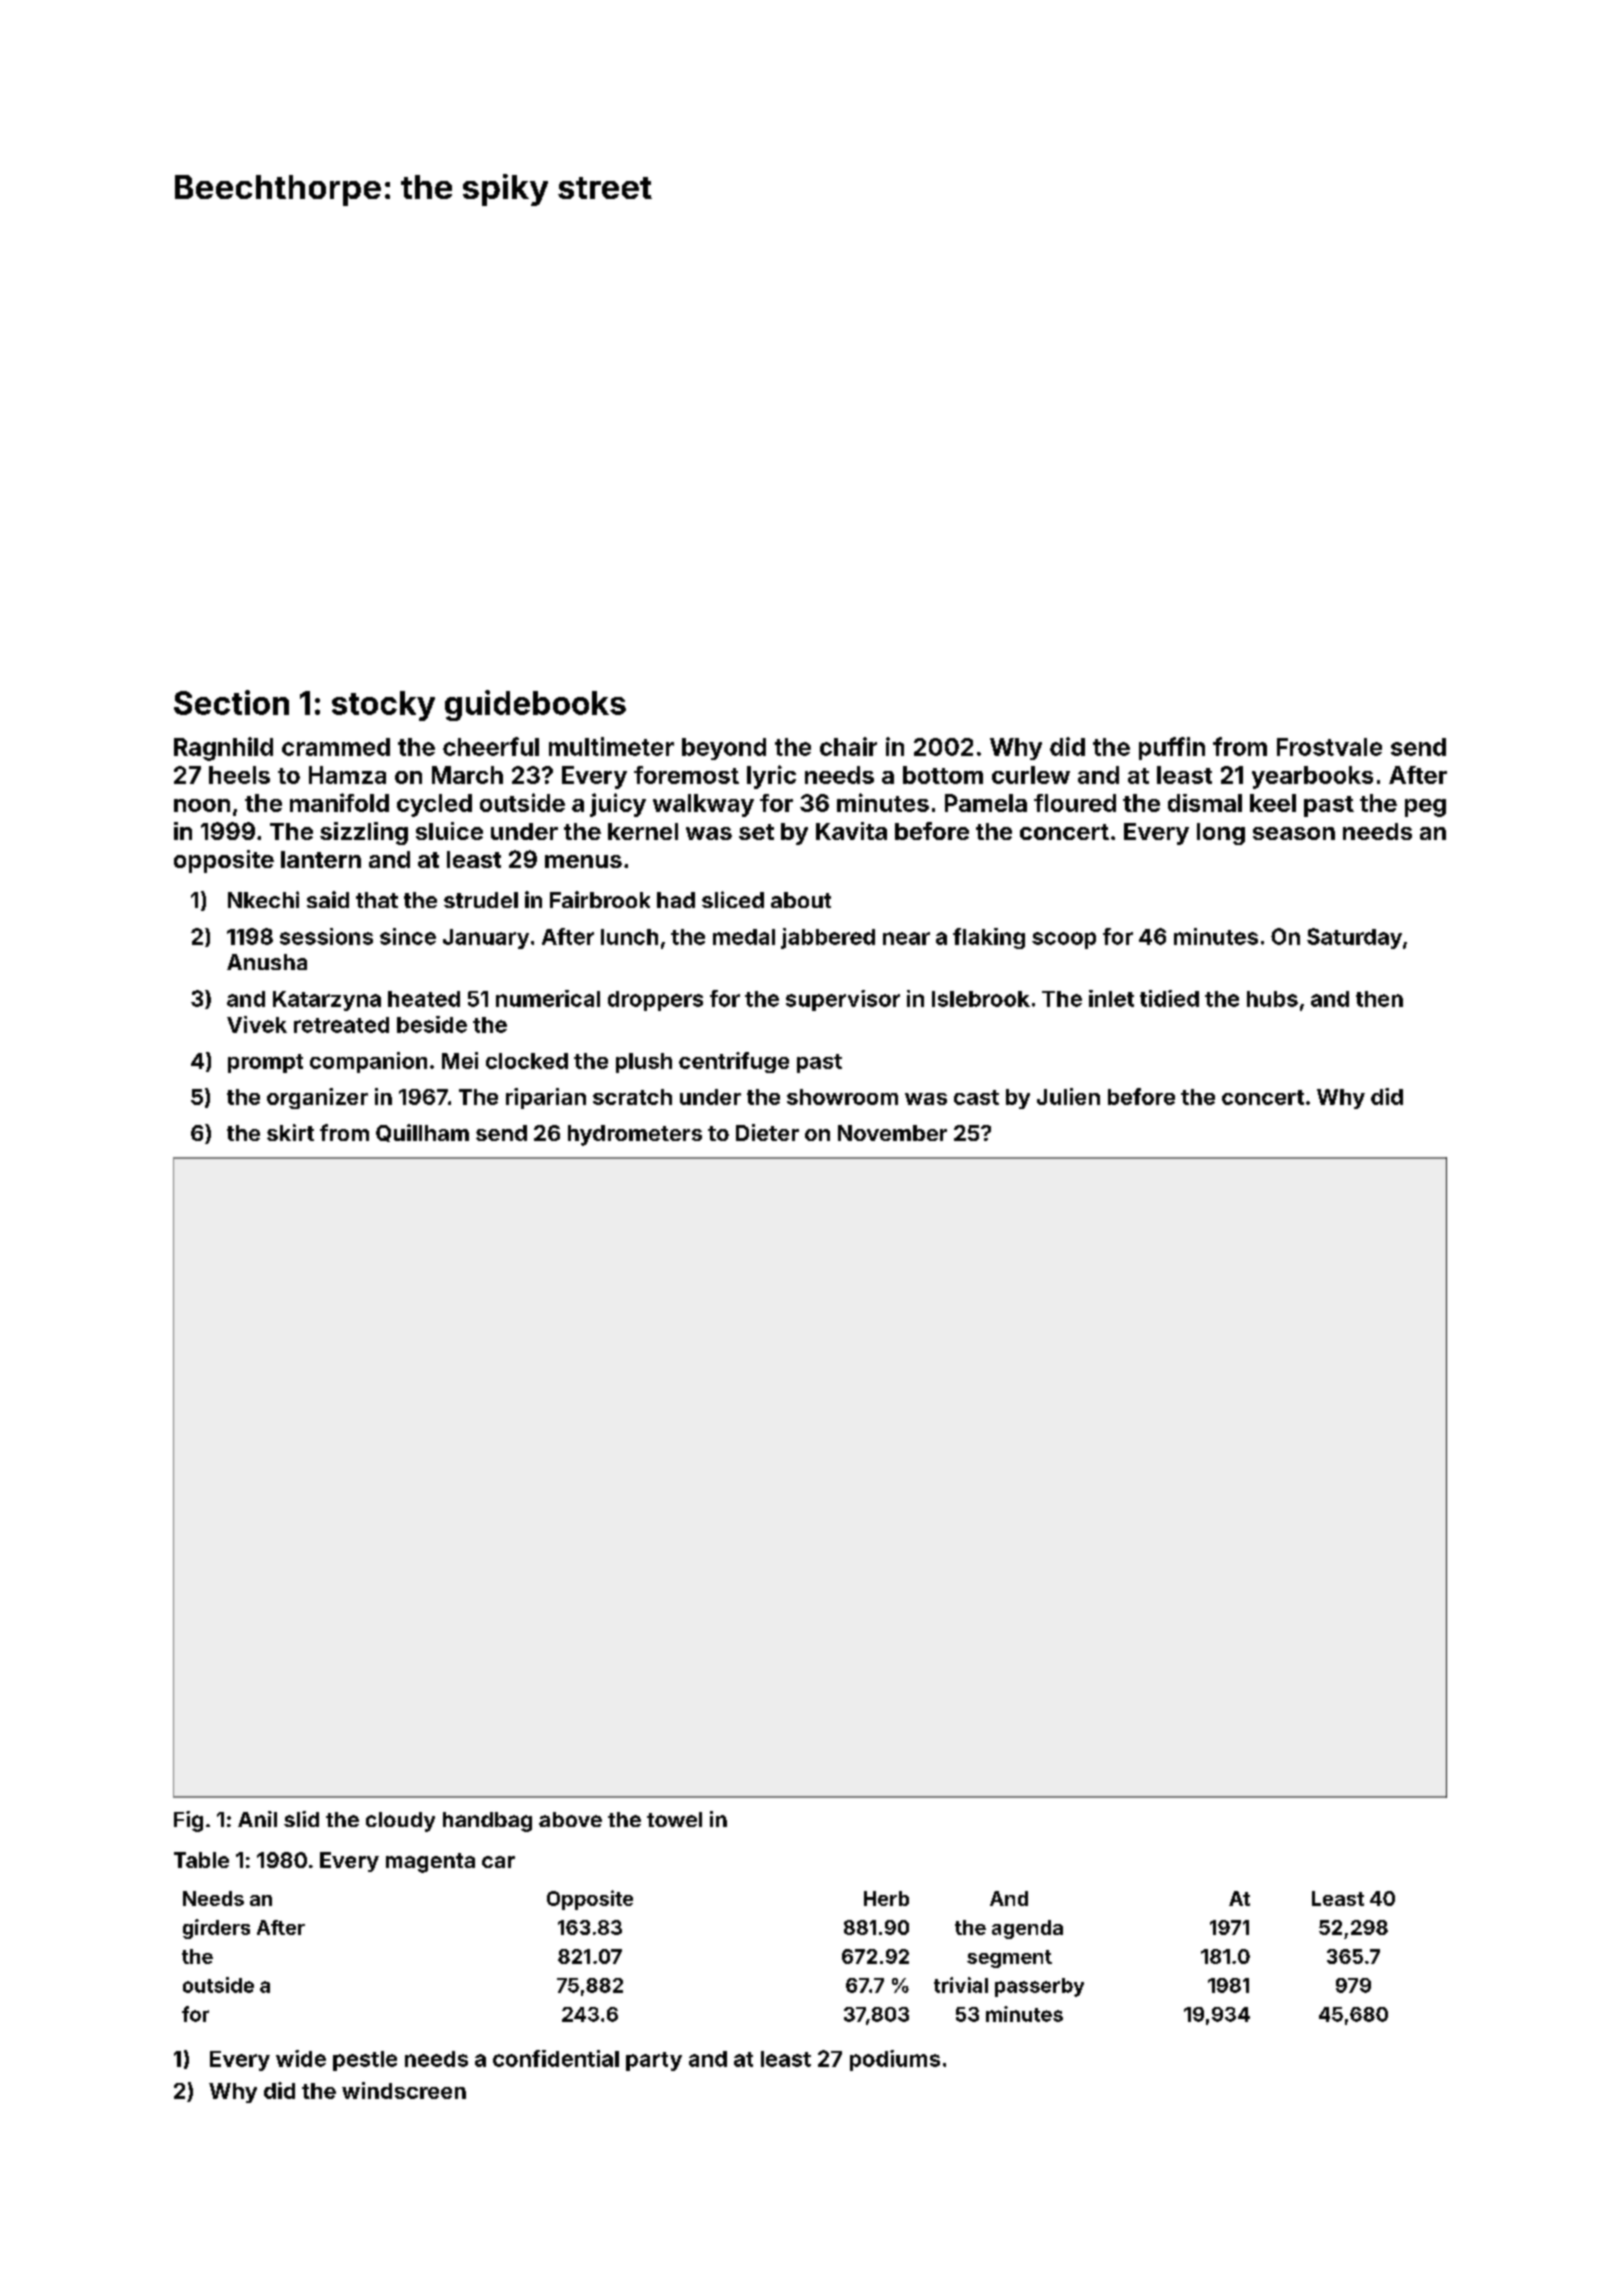 Image resolution: width=1620 pixels, height=2292 pixels. Describe the element at coordinates (1068, 1096) in the screenshot. I see `Julien` at that location.
